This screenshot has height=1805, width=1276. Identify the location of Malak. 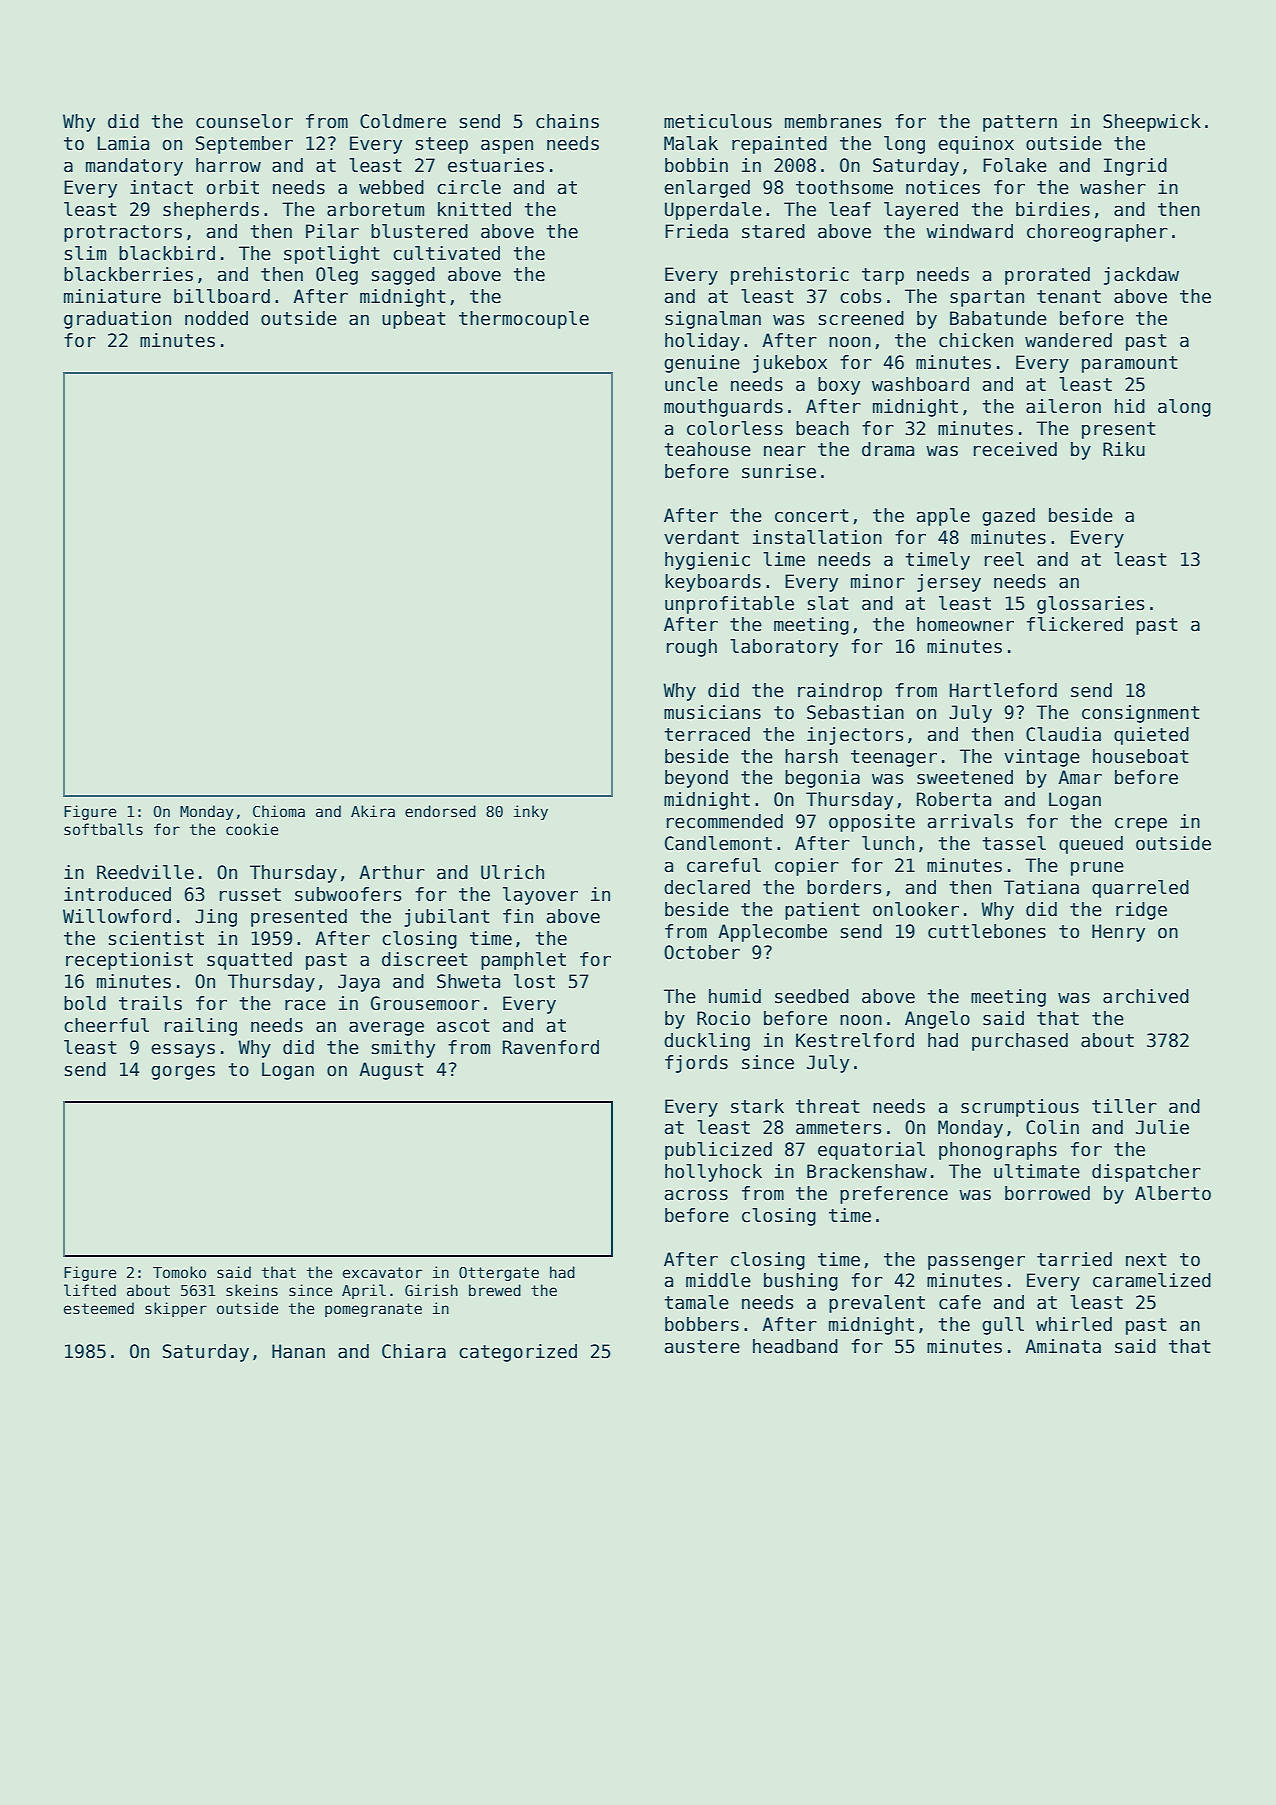
(691, 143).
